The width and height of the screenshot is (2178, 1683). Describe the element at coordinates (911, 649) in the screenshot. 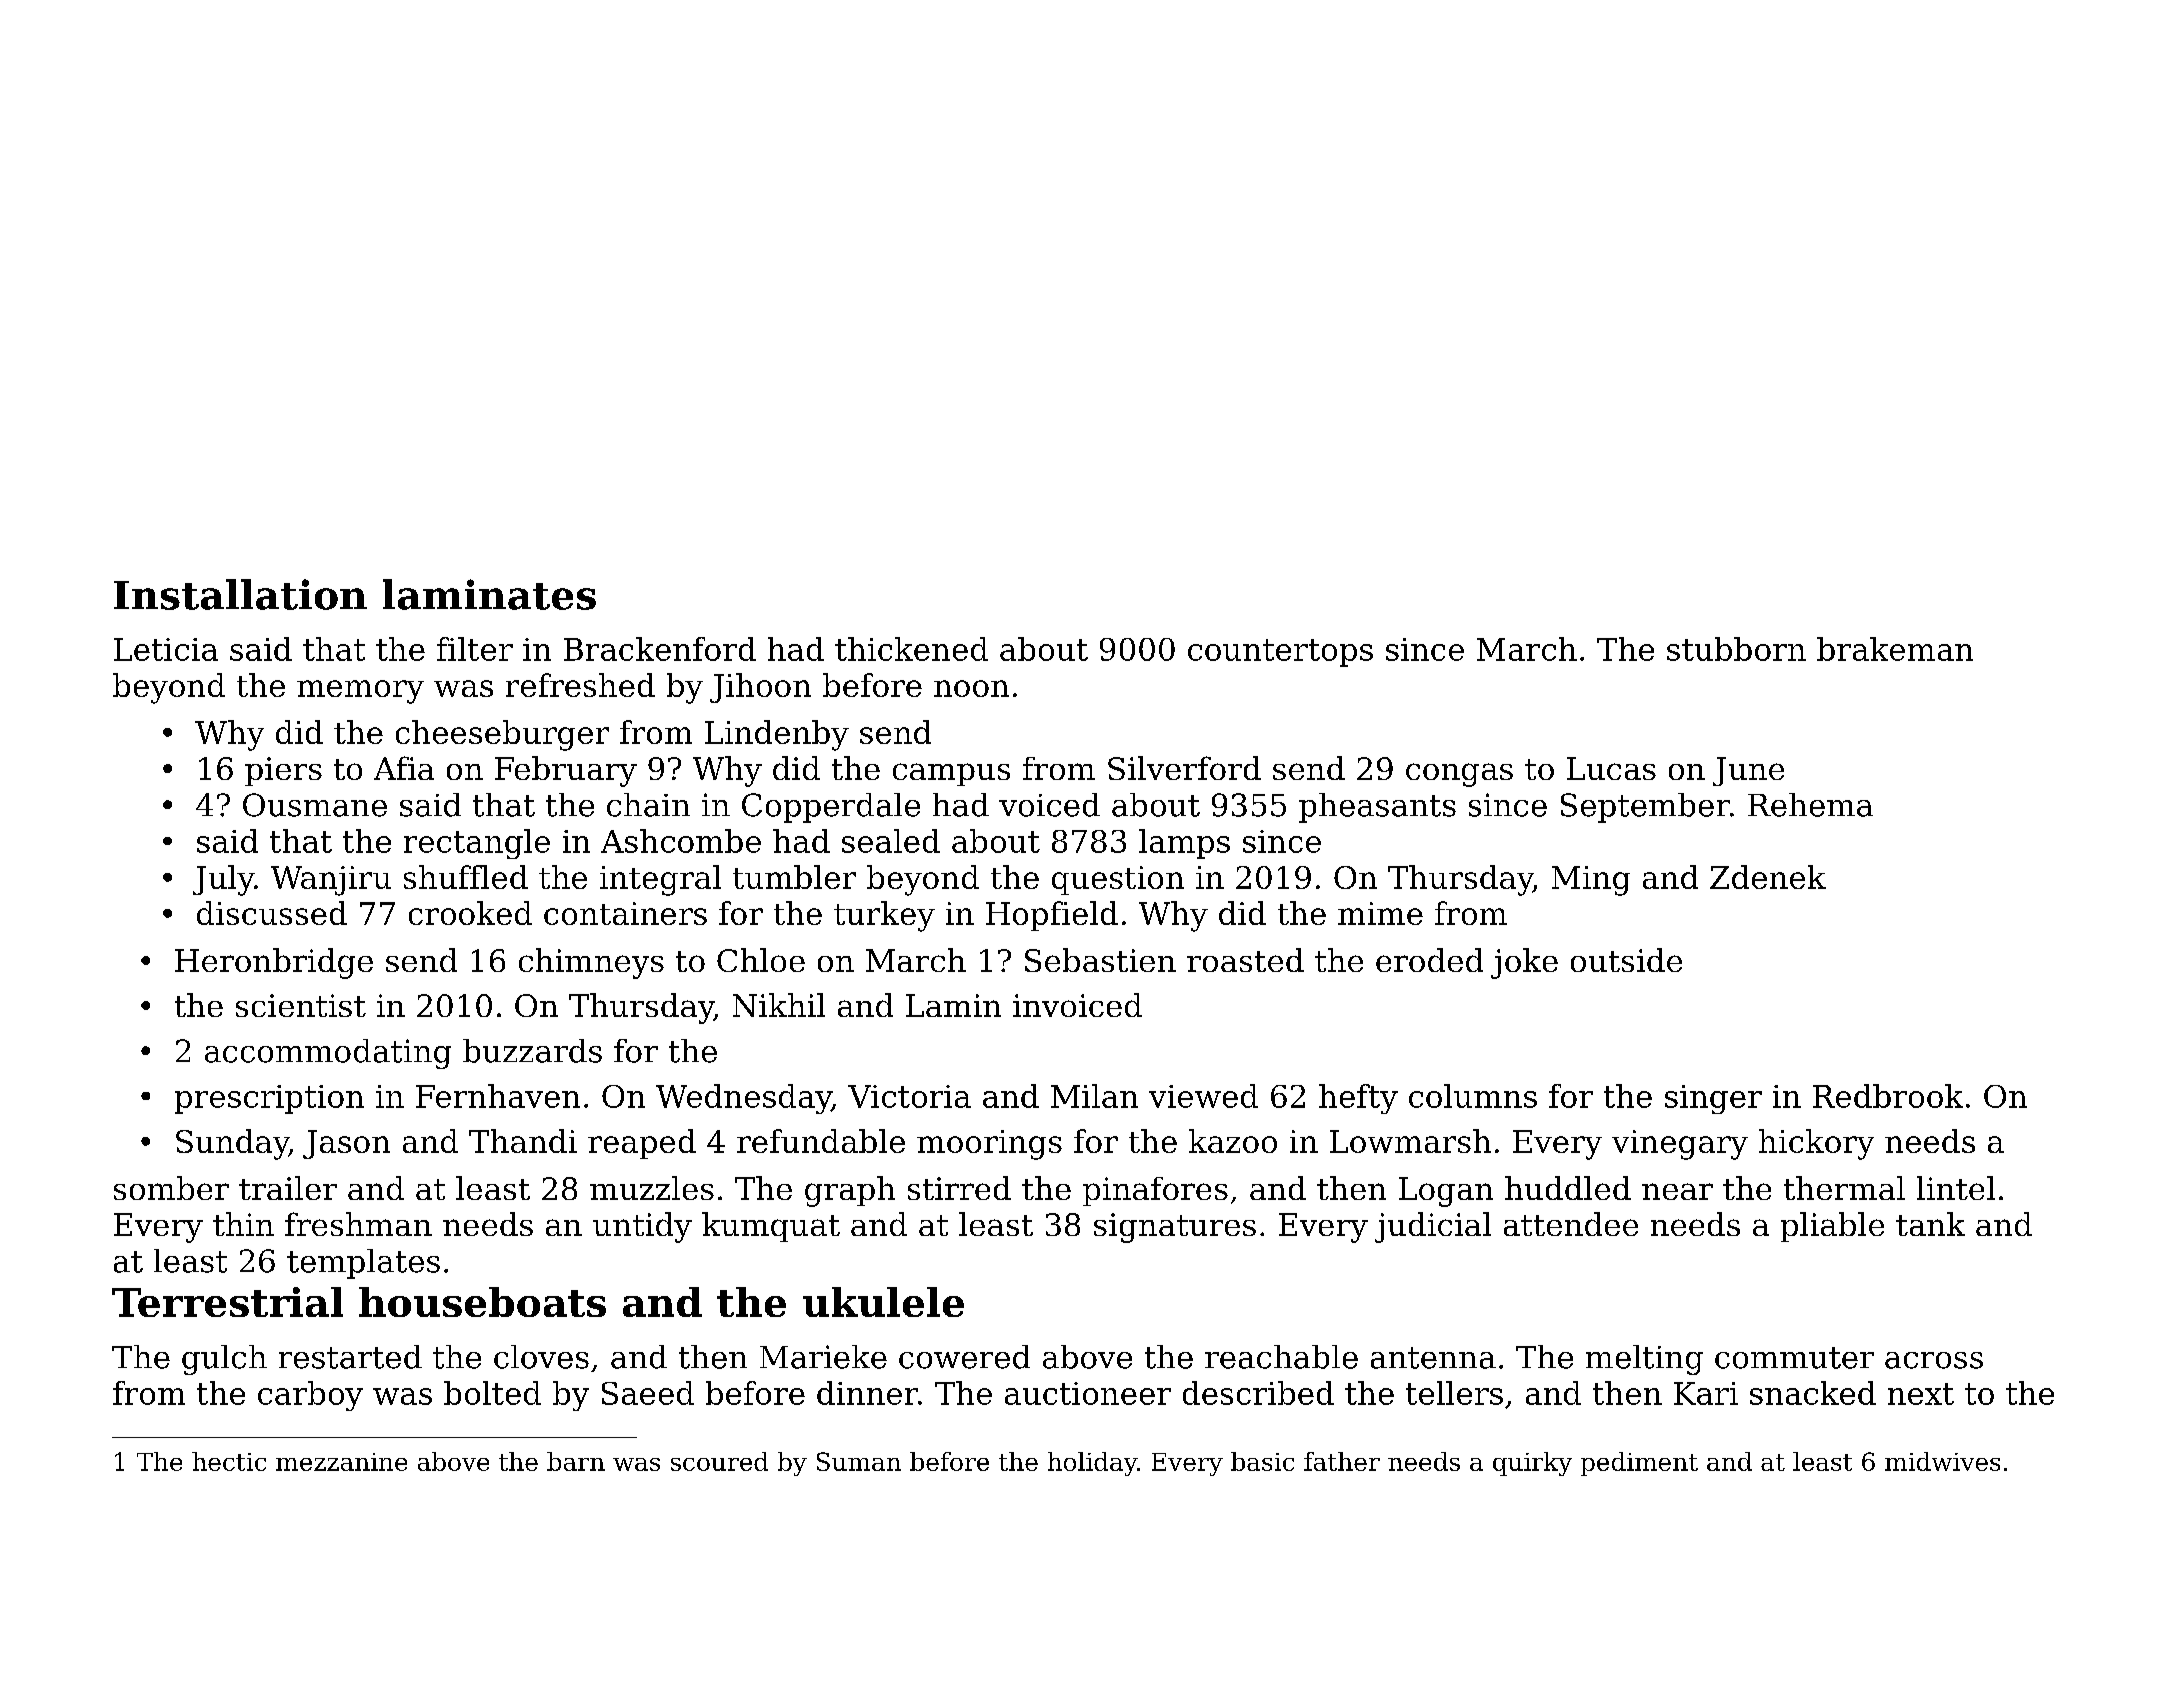

I see `thickened` at that location.
